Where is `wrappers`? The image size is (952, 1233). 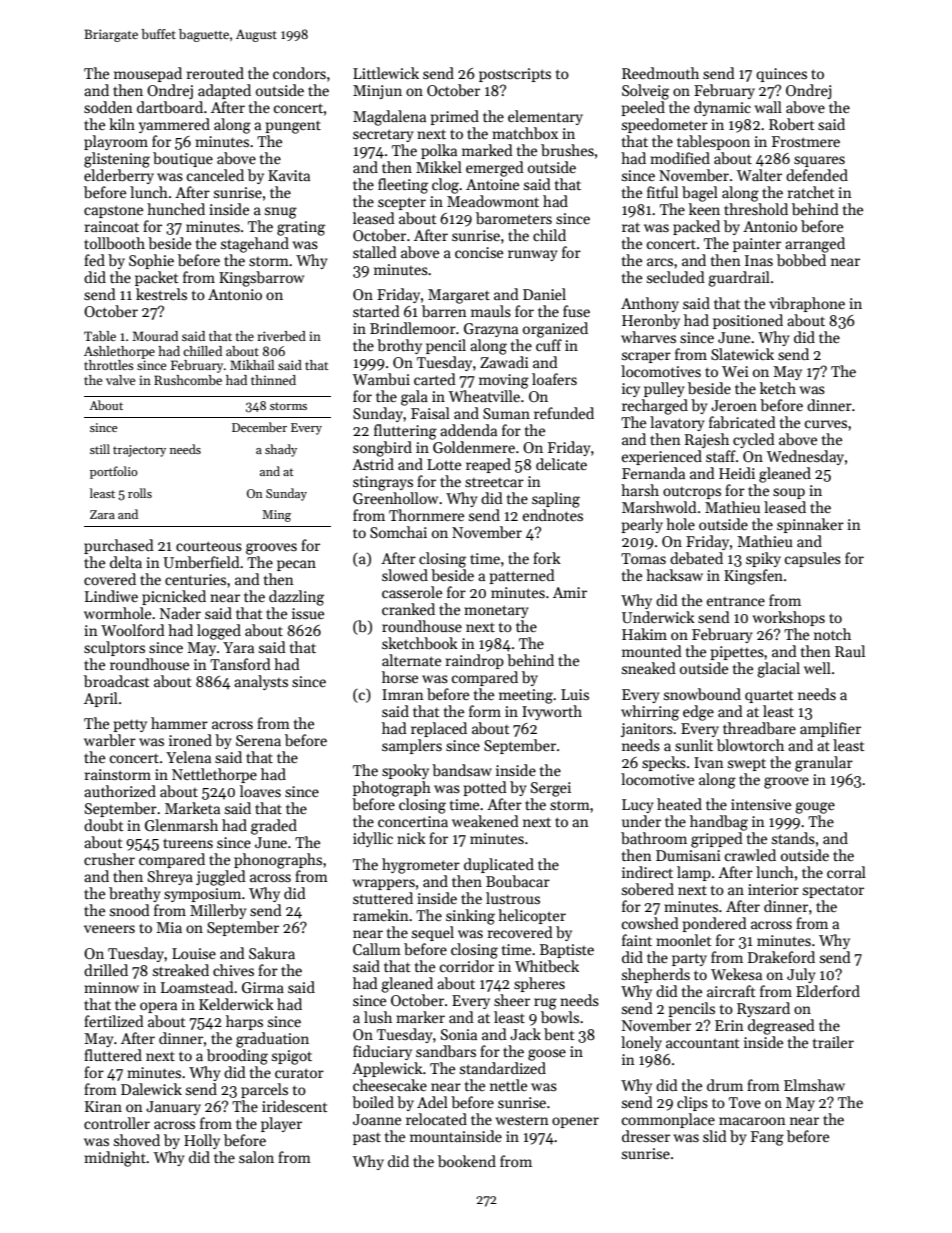
wrappers is located at coordinates (383, 884).
